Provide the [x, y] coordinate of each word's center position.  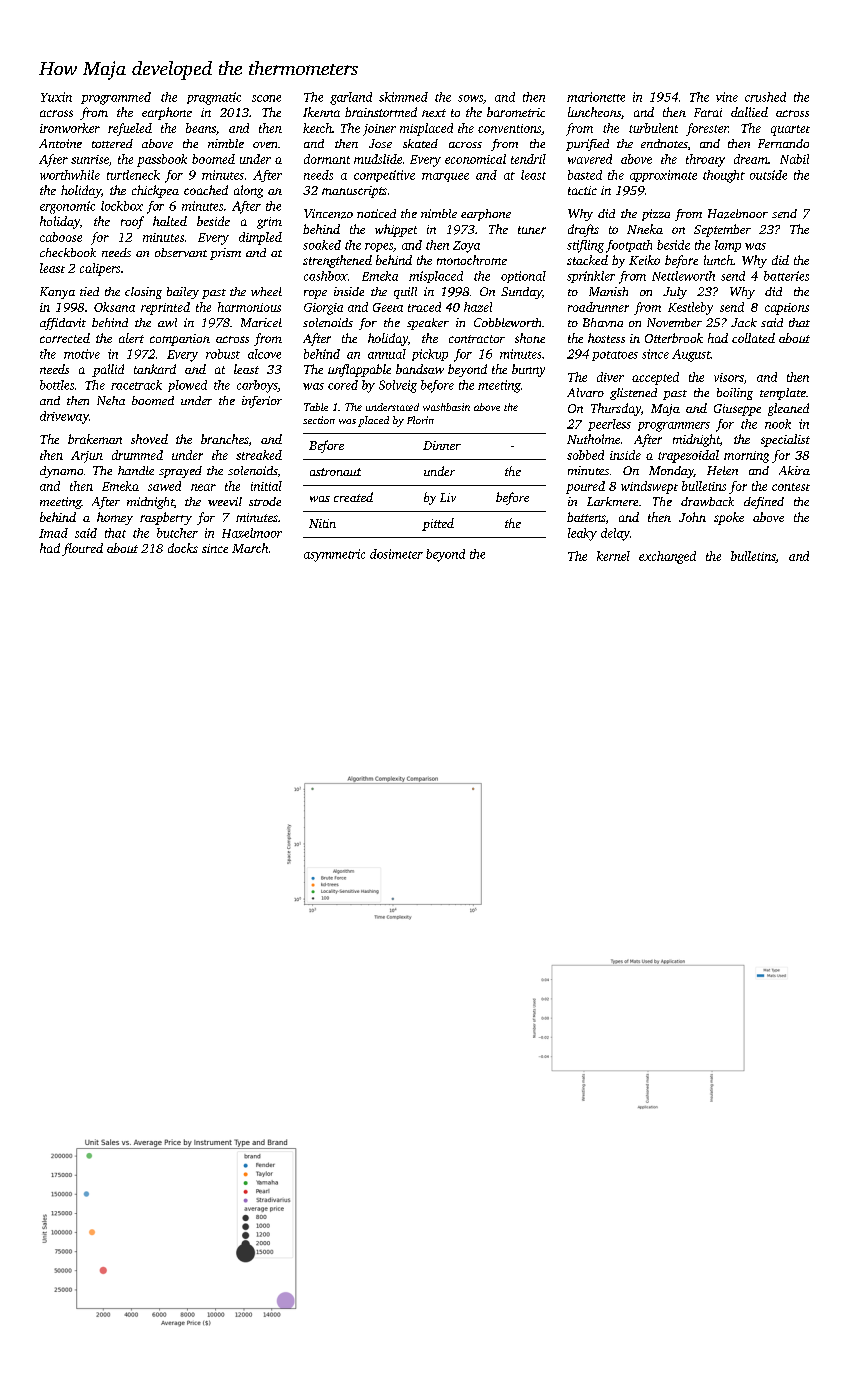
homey [115, 518]
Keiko [644, 260]
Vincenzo [328, 214]
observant [181, 252]
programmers [674, 427]
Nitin [322, 523]
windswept [649, 487]
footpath [629, 246]
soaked [322, 245]
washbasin [446, 407]
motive [82, 354]
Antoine [60, 143]
